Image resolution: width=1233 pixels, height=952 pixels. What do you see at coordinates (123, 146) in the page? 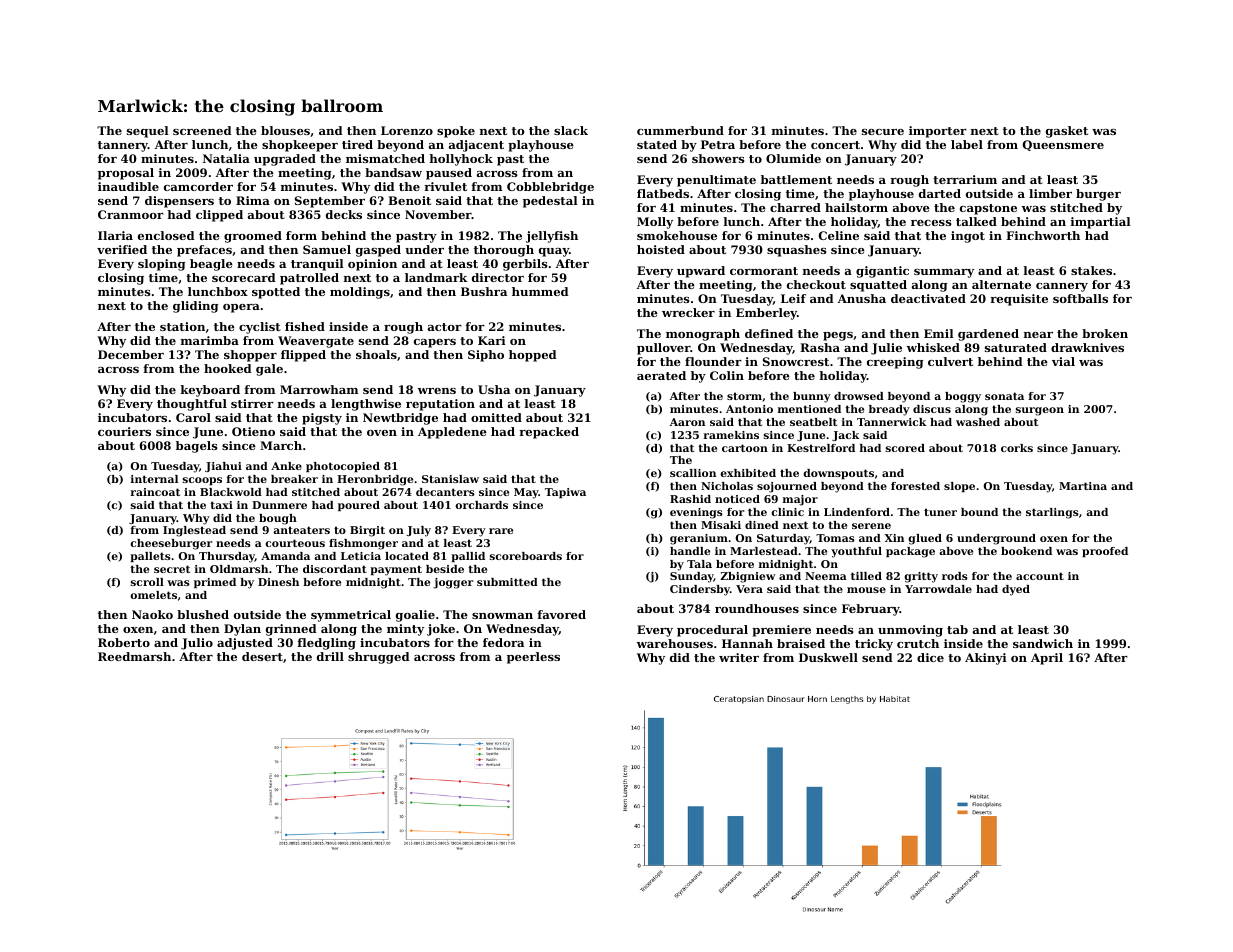
I see `tannery` at bounding box center [123, 146].
